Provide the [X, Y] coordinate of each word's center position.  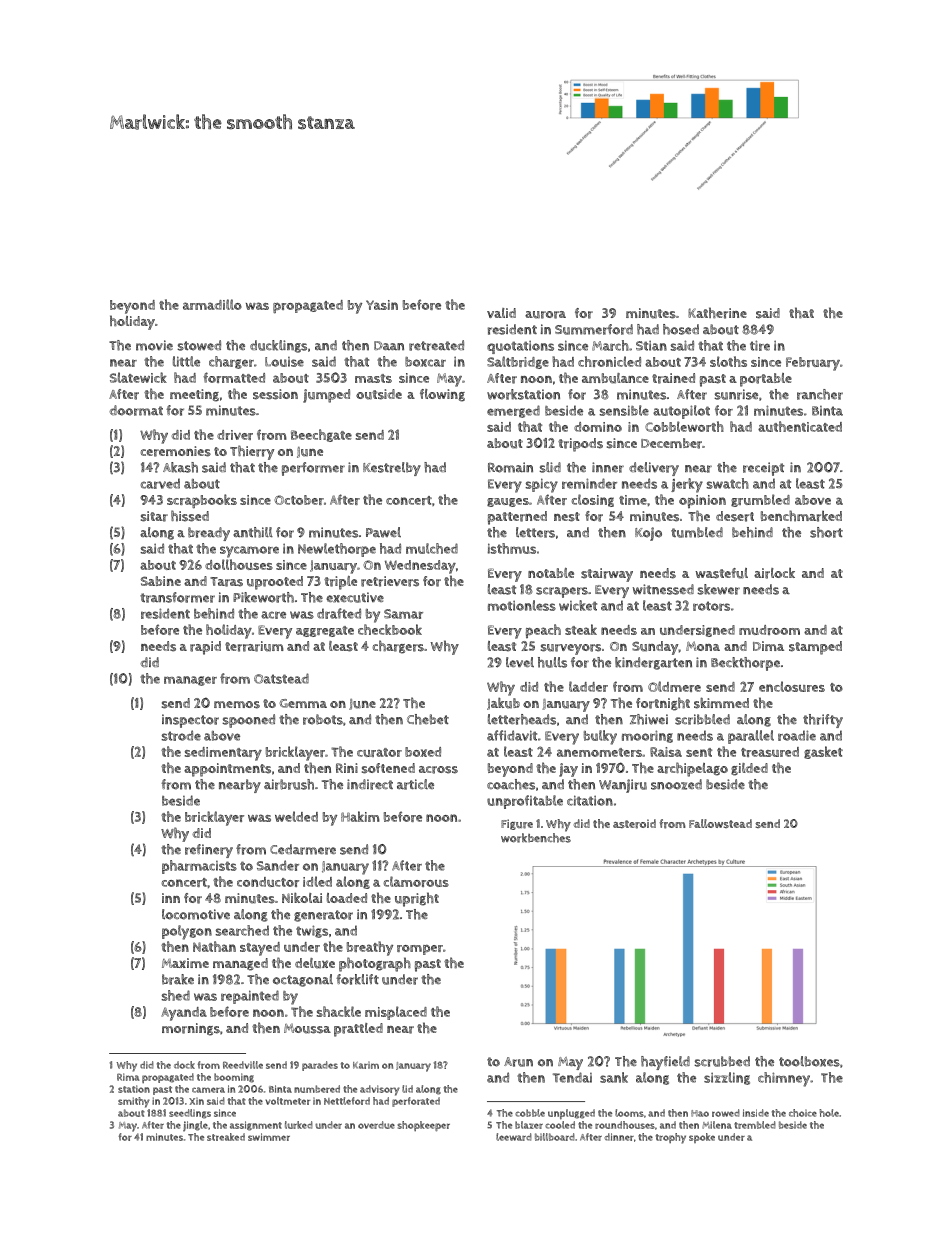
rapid [205, 648]
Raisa [666, 752]
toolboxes [809, 1061]
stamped [815, 648]
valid [501, 313]
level [520, 662]
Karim [366, 1065]
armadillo [212, 304]
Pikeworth [263, 597]
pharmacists [199, 867]
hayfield [665, 1063]
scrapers [562, 592]
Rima [128, 1077]
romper [420, 950]
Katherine [717, 313]
